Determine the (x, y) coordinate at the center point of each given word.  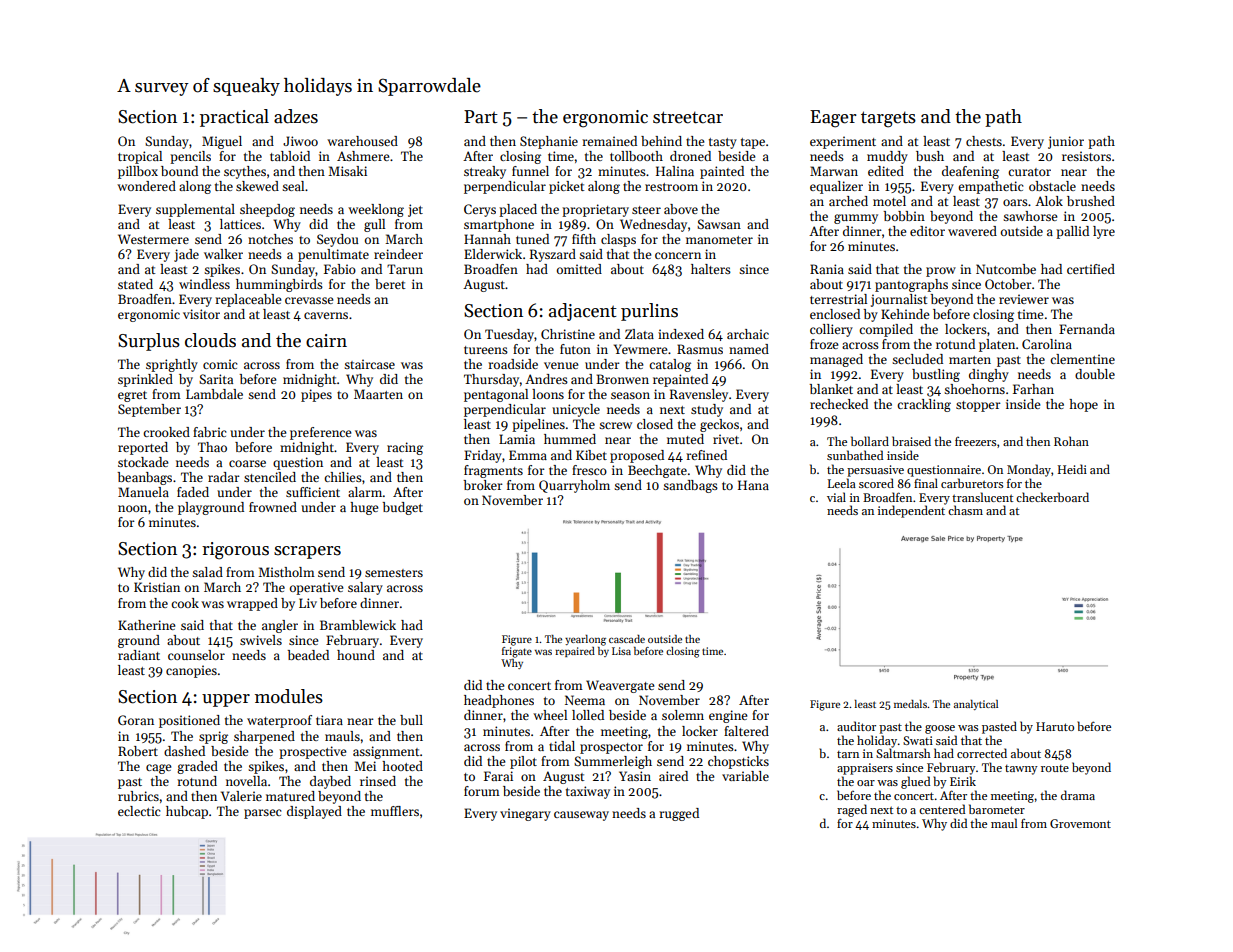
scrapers (307, 552)
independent (911, 511)
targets (888, 119)
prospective (312, 752)
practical (234, 118)
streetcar (688, 117)
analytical (976, 705)
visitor (201, 314)
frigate (517, 652)
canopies (191, 671)
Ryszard (553, 255)
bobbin (904, 216)
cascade (627, 639)
